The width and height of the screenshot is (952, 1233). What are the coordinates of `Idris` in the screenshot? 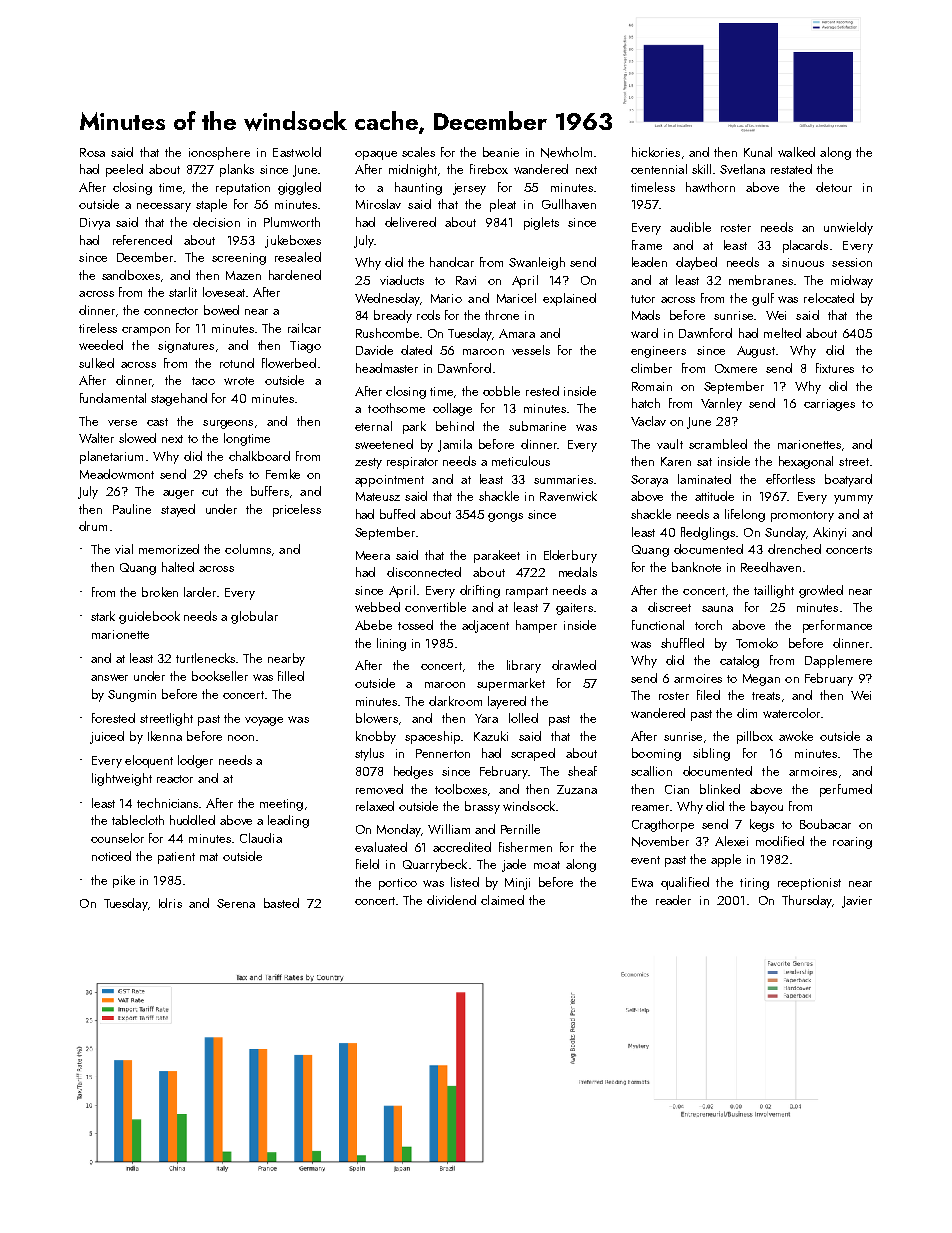 It's located at (170, 903).
